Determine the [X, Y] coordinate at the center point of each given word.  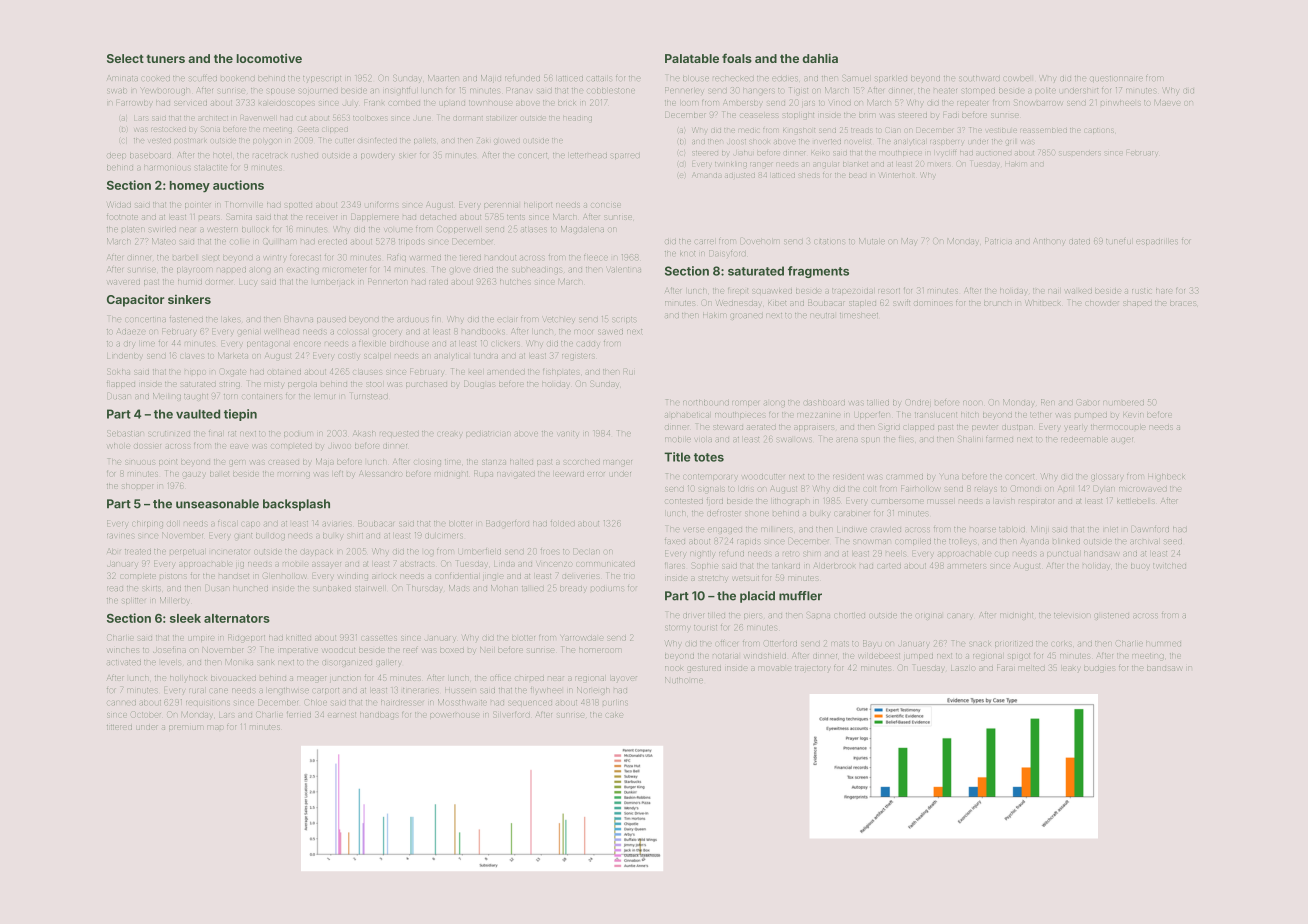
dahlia [820, 58]
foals [737, 58]
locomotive [269, 58]
